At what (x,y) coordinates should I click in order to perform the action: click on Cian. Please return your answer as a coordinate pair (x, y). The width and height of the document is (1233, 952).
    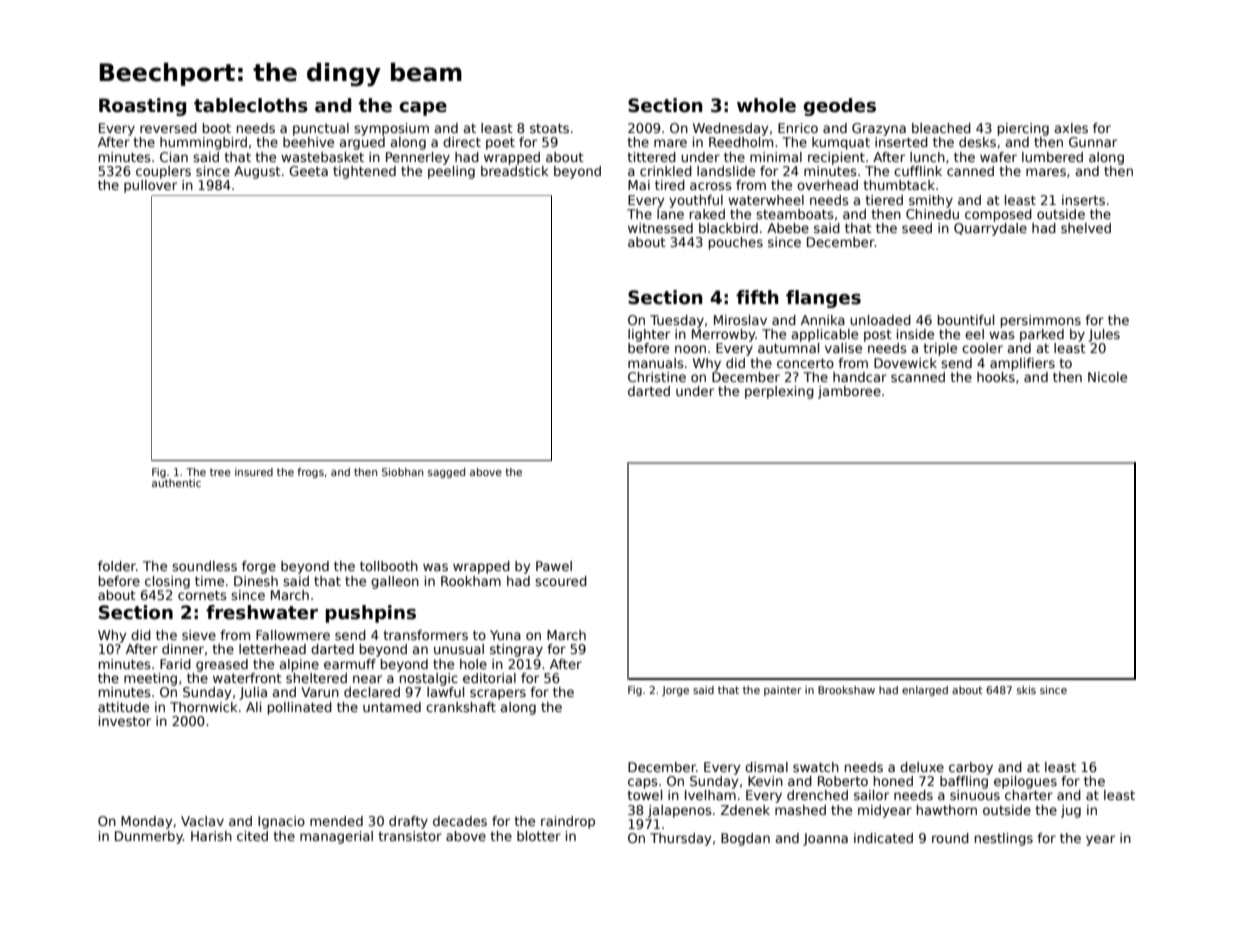
    Looking at the image, I should click on (174, 157).
